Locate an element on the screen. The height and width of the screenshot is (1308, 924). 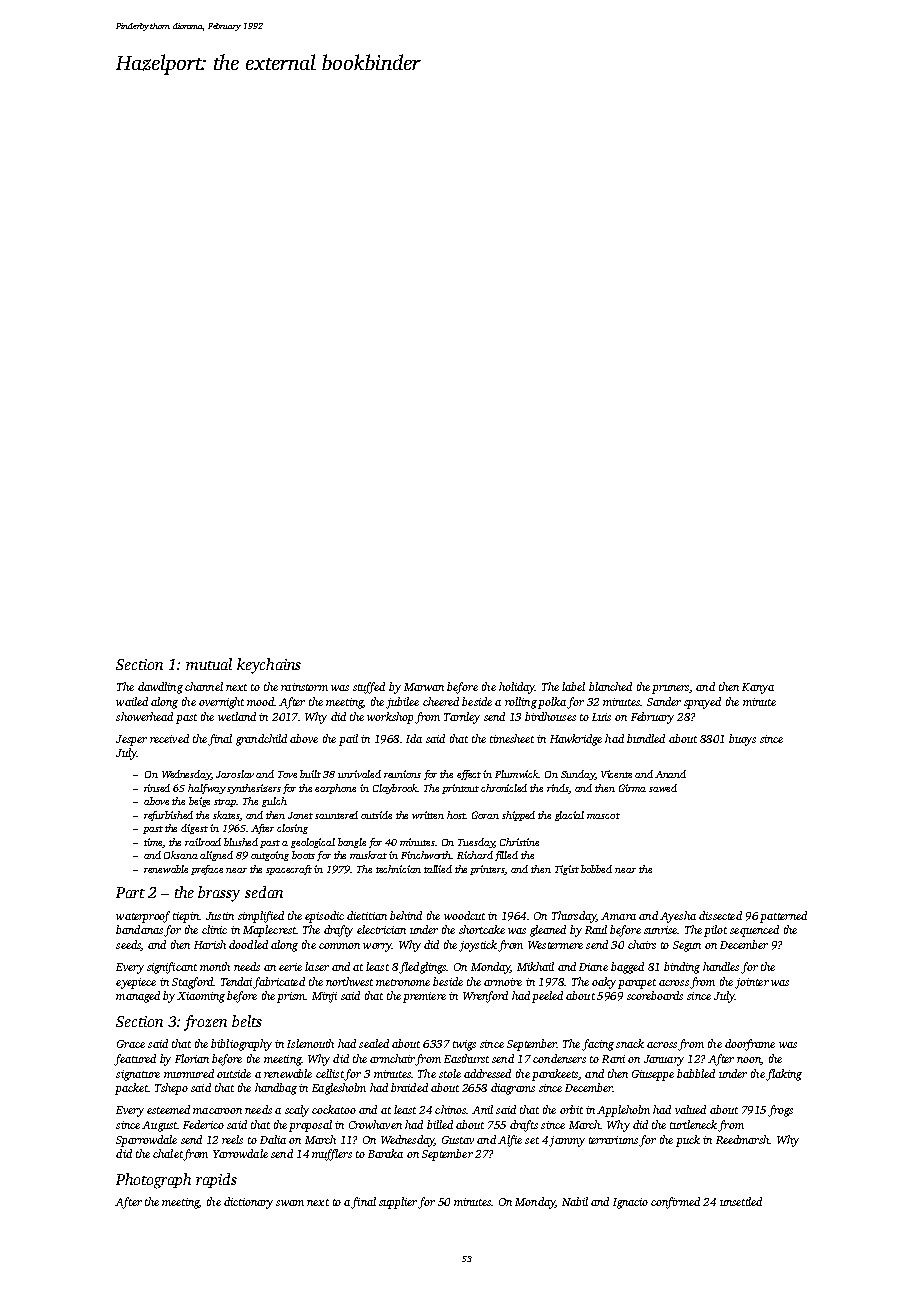
orbit is located at coordinates (571, 1109).
